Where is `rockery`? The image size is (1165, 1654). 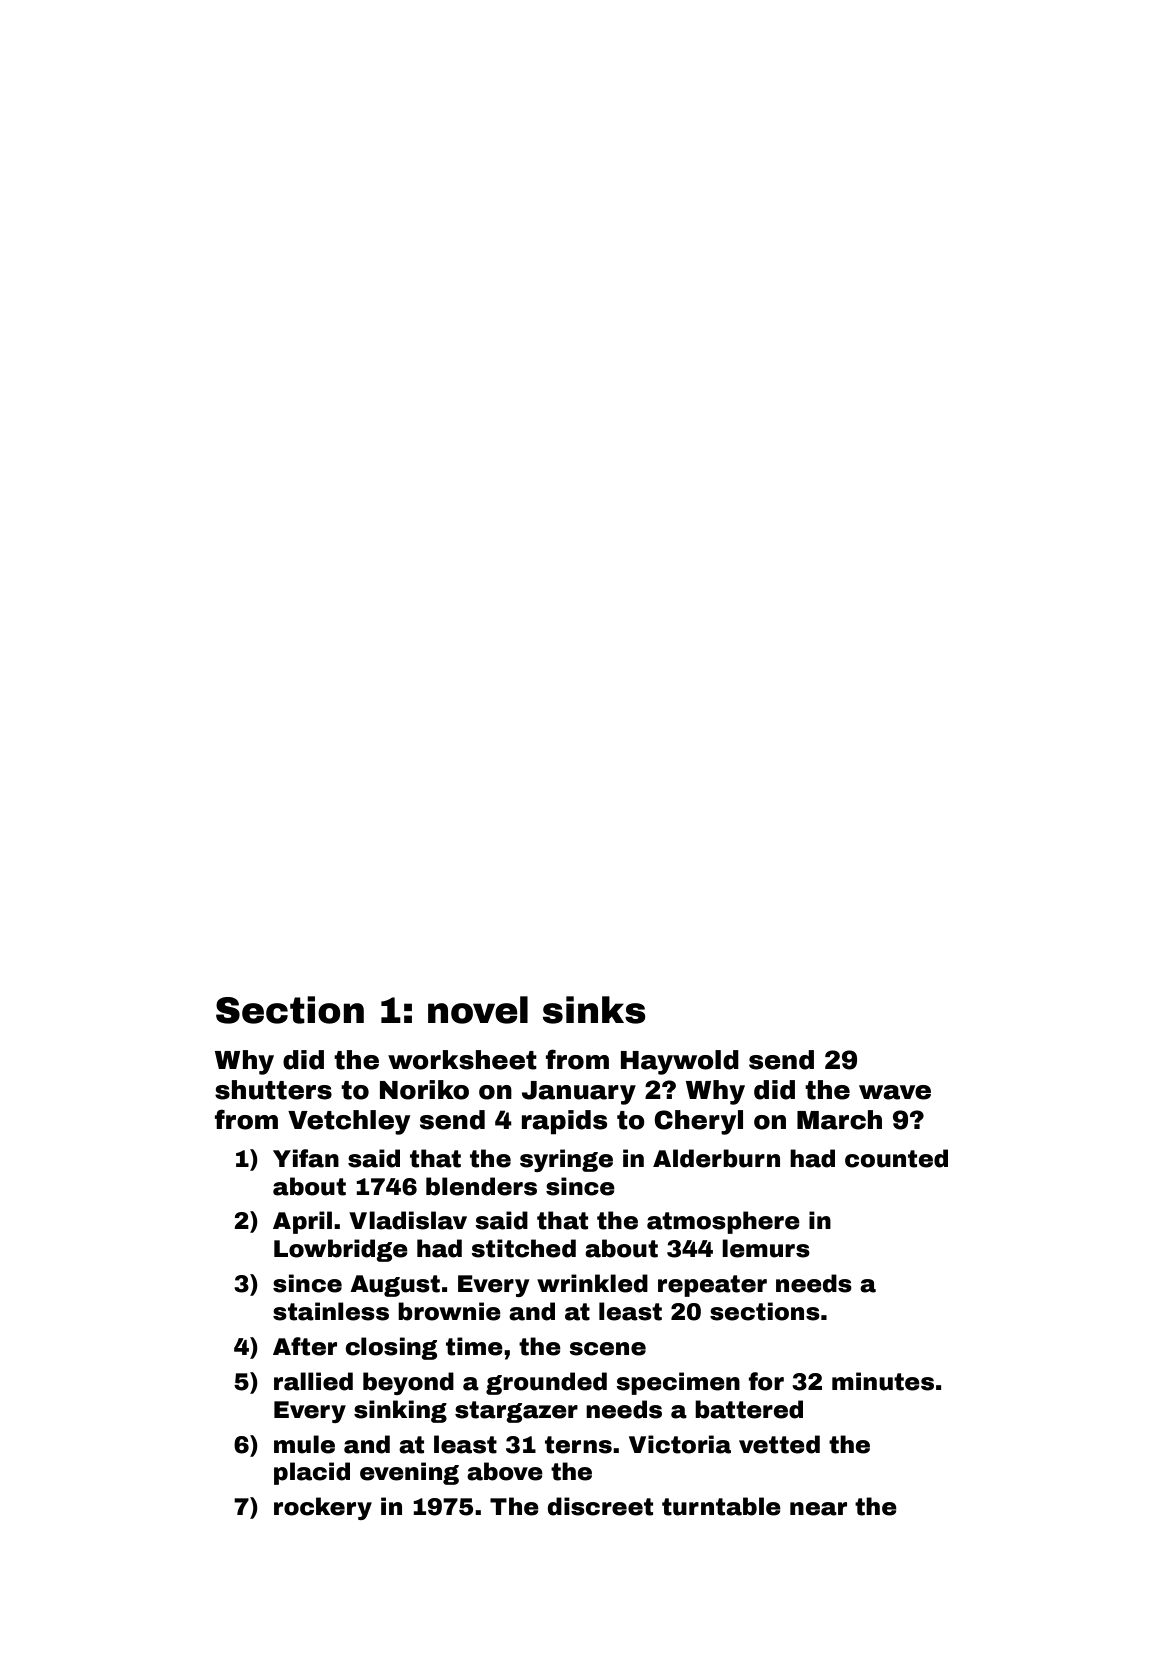 rockery is located at coordinates (323, 1508).
